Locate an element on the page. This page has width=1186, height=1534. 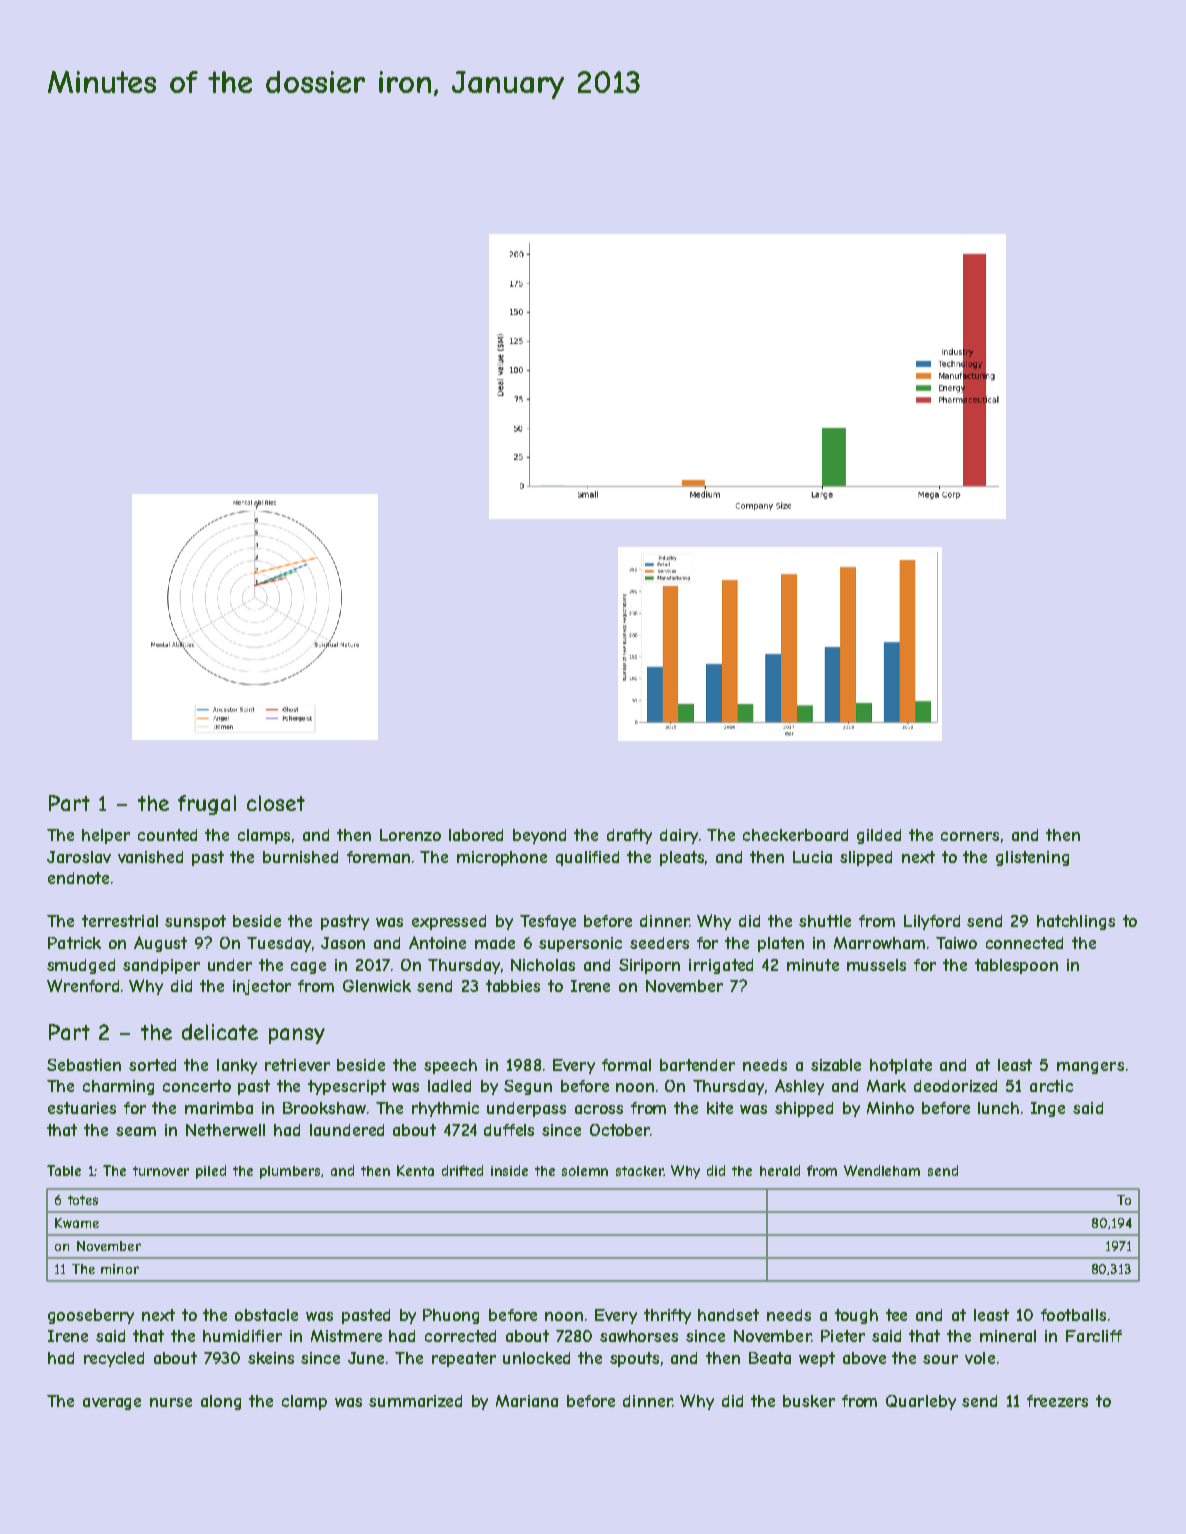
minor is located at coordinates (120, 1269).
